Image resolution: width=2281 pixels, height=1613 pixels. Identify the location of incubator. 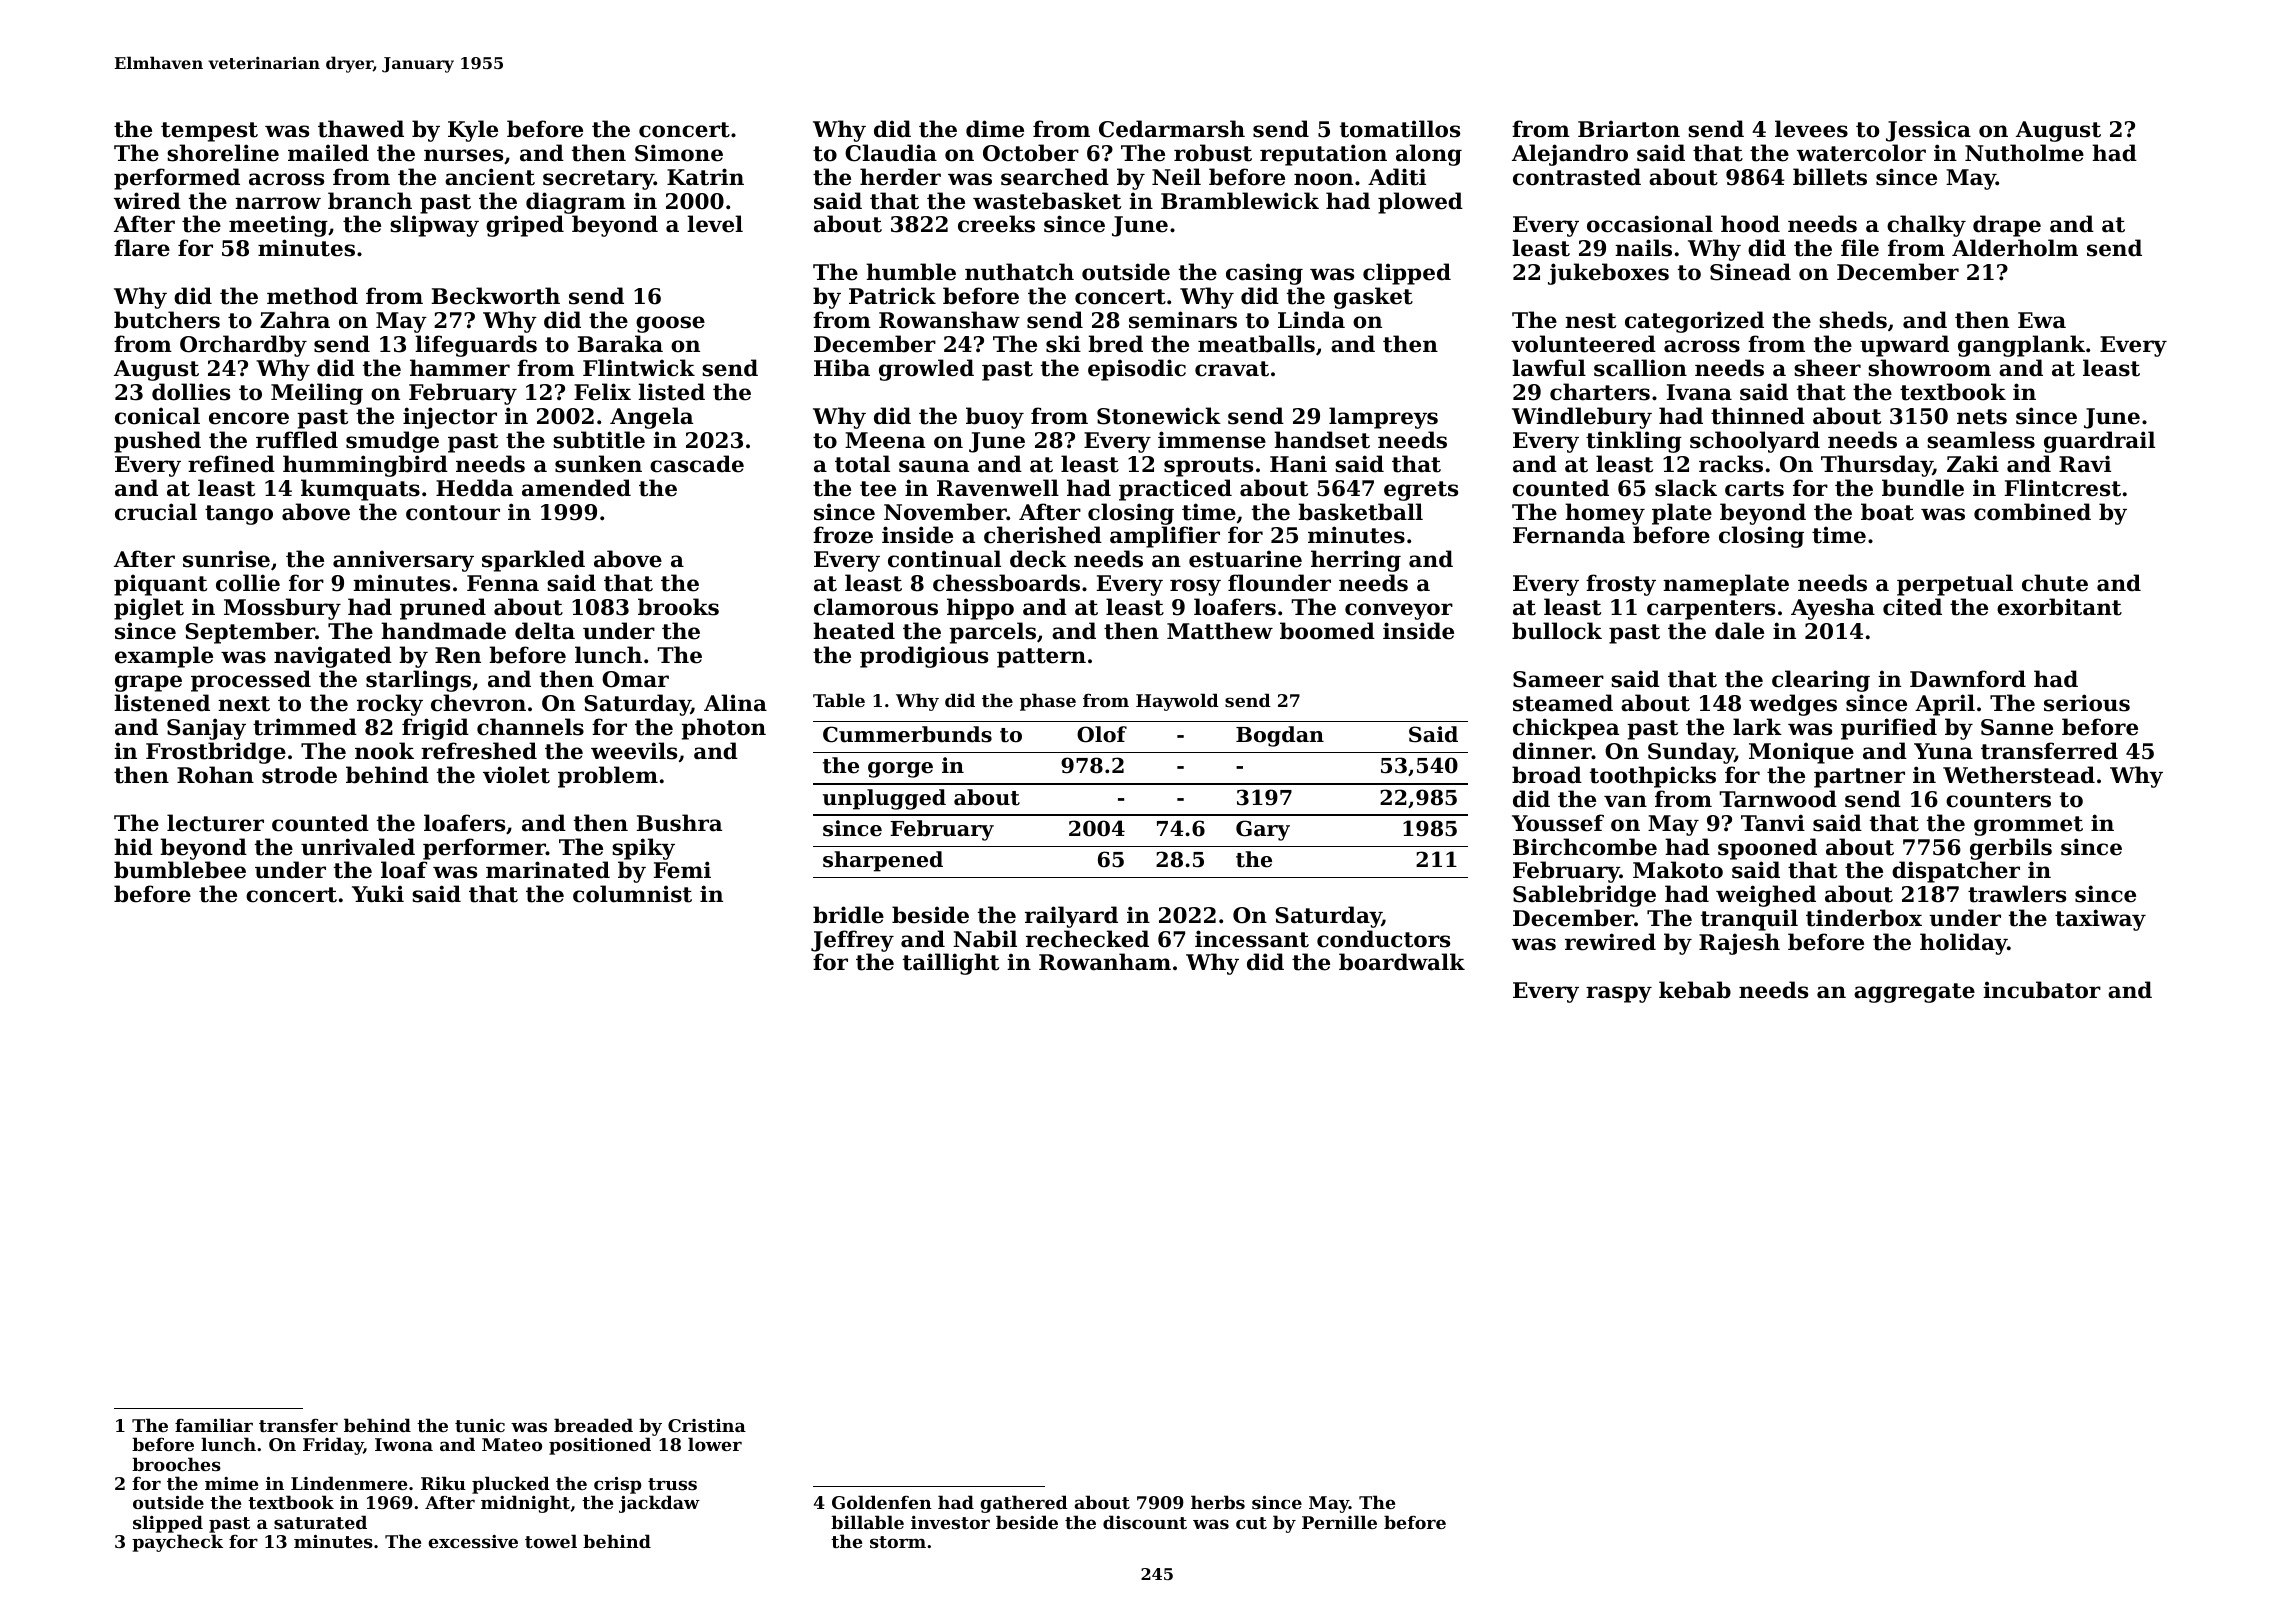
(2042, 990).
